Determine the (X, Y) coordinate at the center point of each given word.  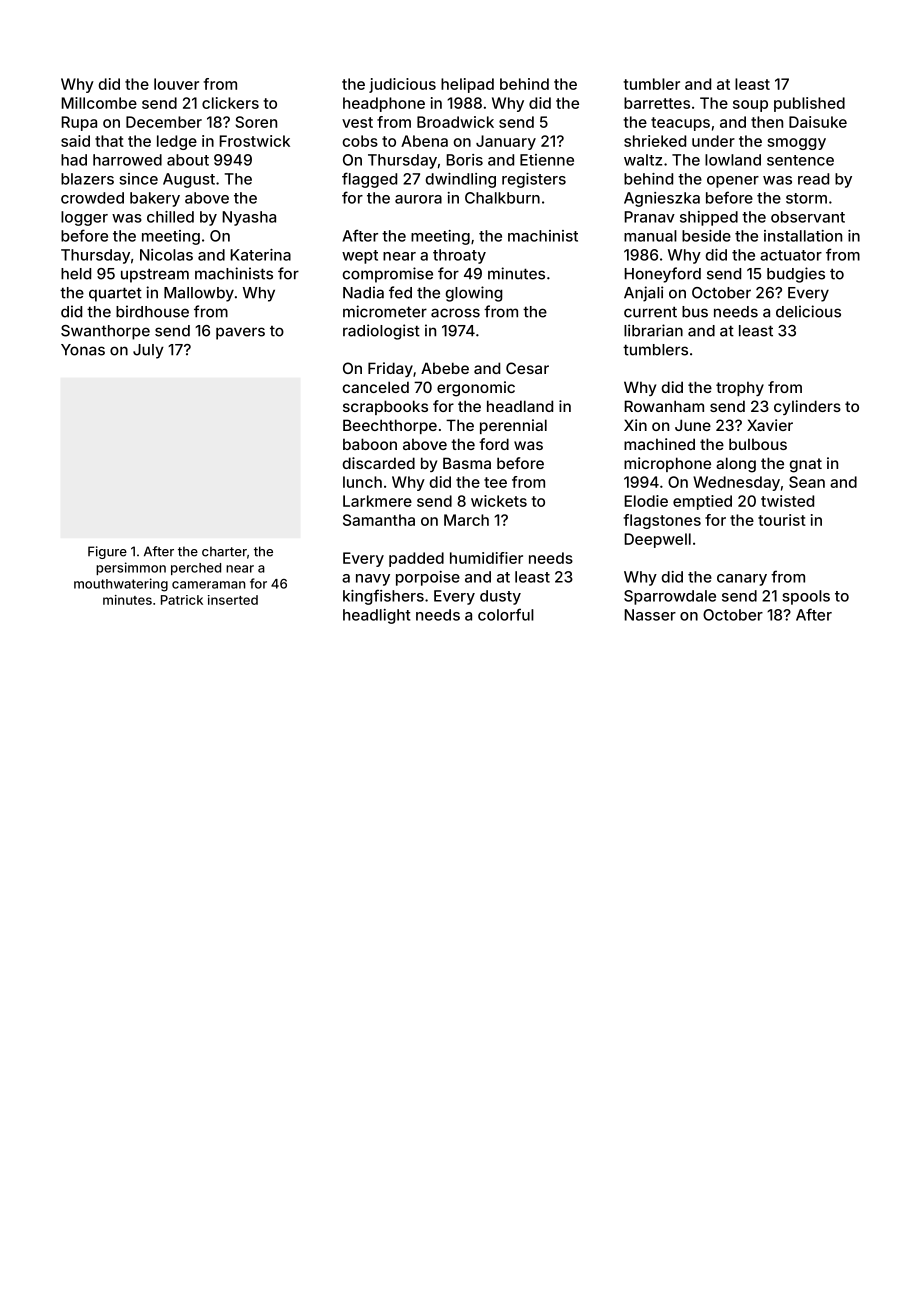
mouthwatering (121, 585)
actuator (791, 255)
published (809, 104)
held (76, 274)
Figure (107, 552)
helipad (467, 85)
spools (806, 597)
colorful (506, 614)
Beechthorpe (390, 426)
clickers (230, 103)
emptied (702, 502)
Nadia (363, 292)
